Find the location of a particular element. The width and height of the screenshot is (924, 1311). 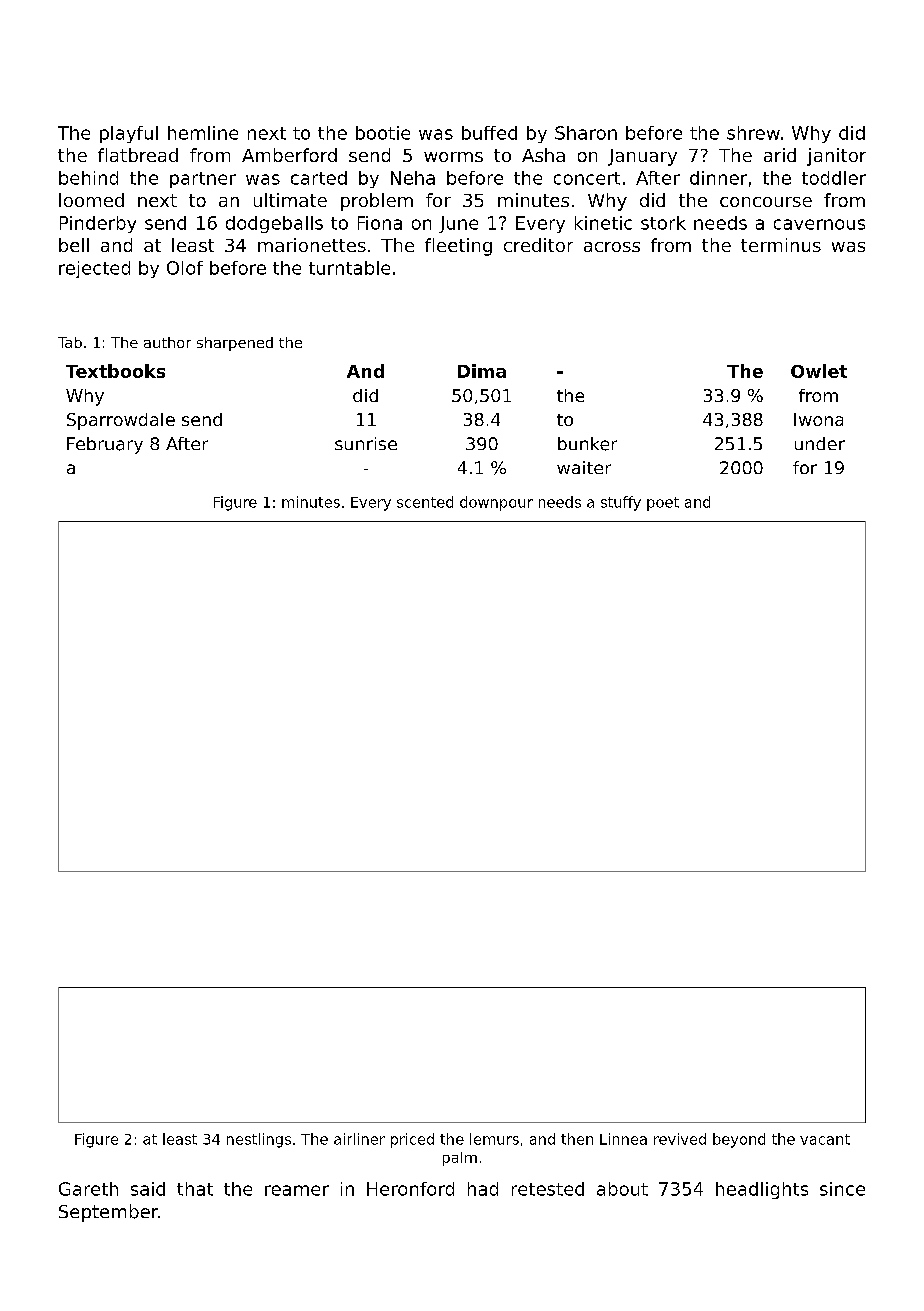

nestlings is located at coordinates (259, 1140).
